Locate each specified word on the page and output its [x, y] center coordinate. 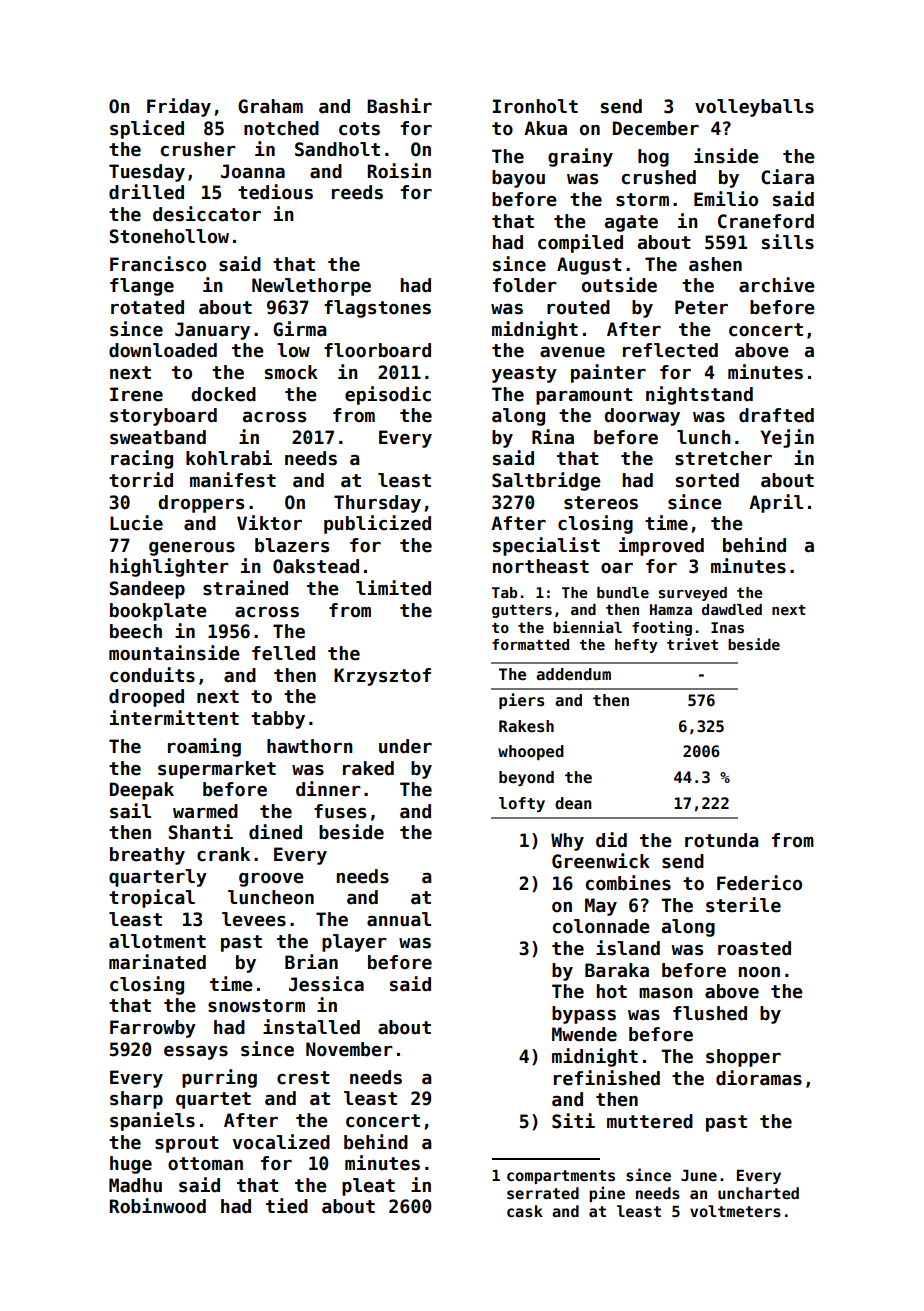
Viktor [269, 523]
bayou [518, 179]
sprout [187, 1144]
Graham [270, 106]
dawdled [732, 609]
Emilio [726, 199]
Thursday [377, 504]
